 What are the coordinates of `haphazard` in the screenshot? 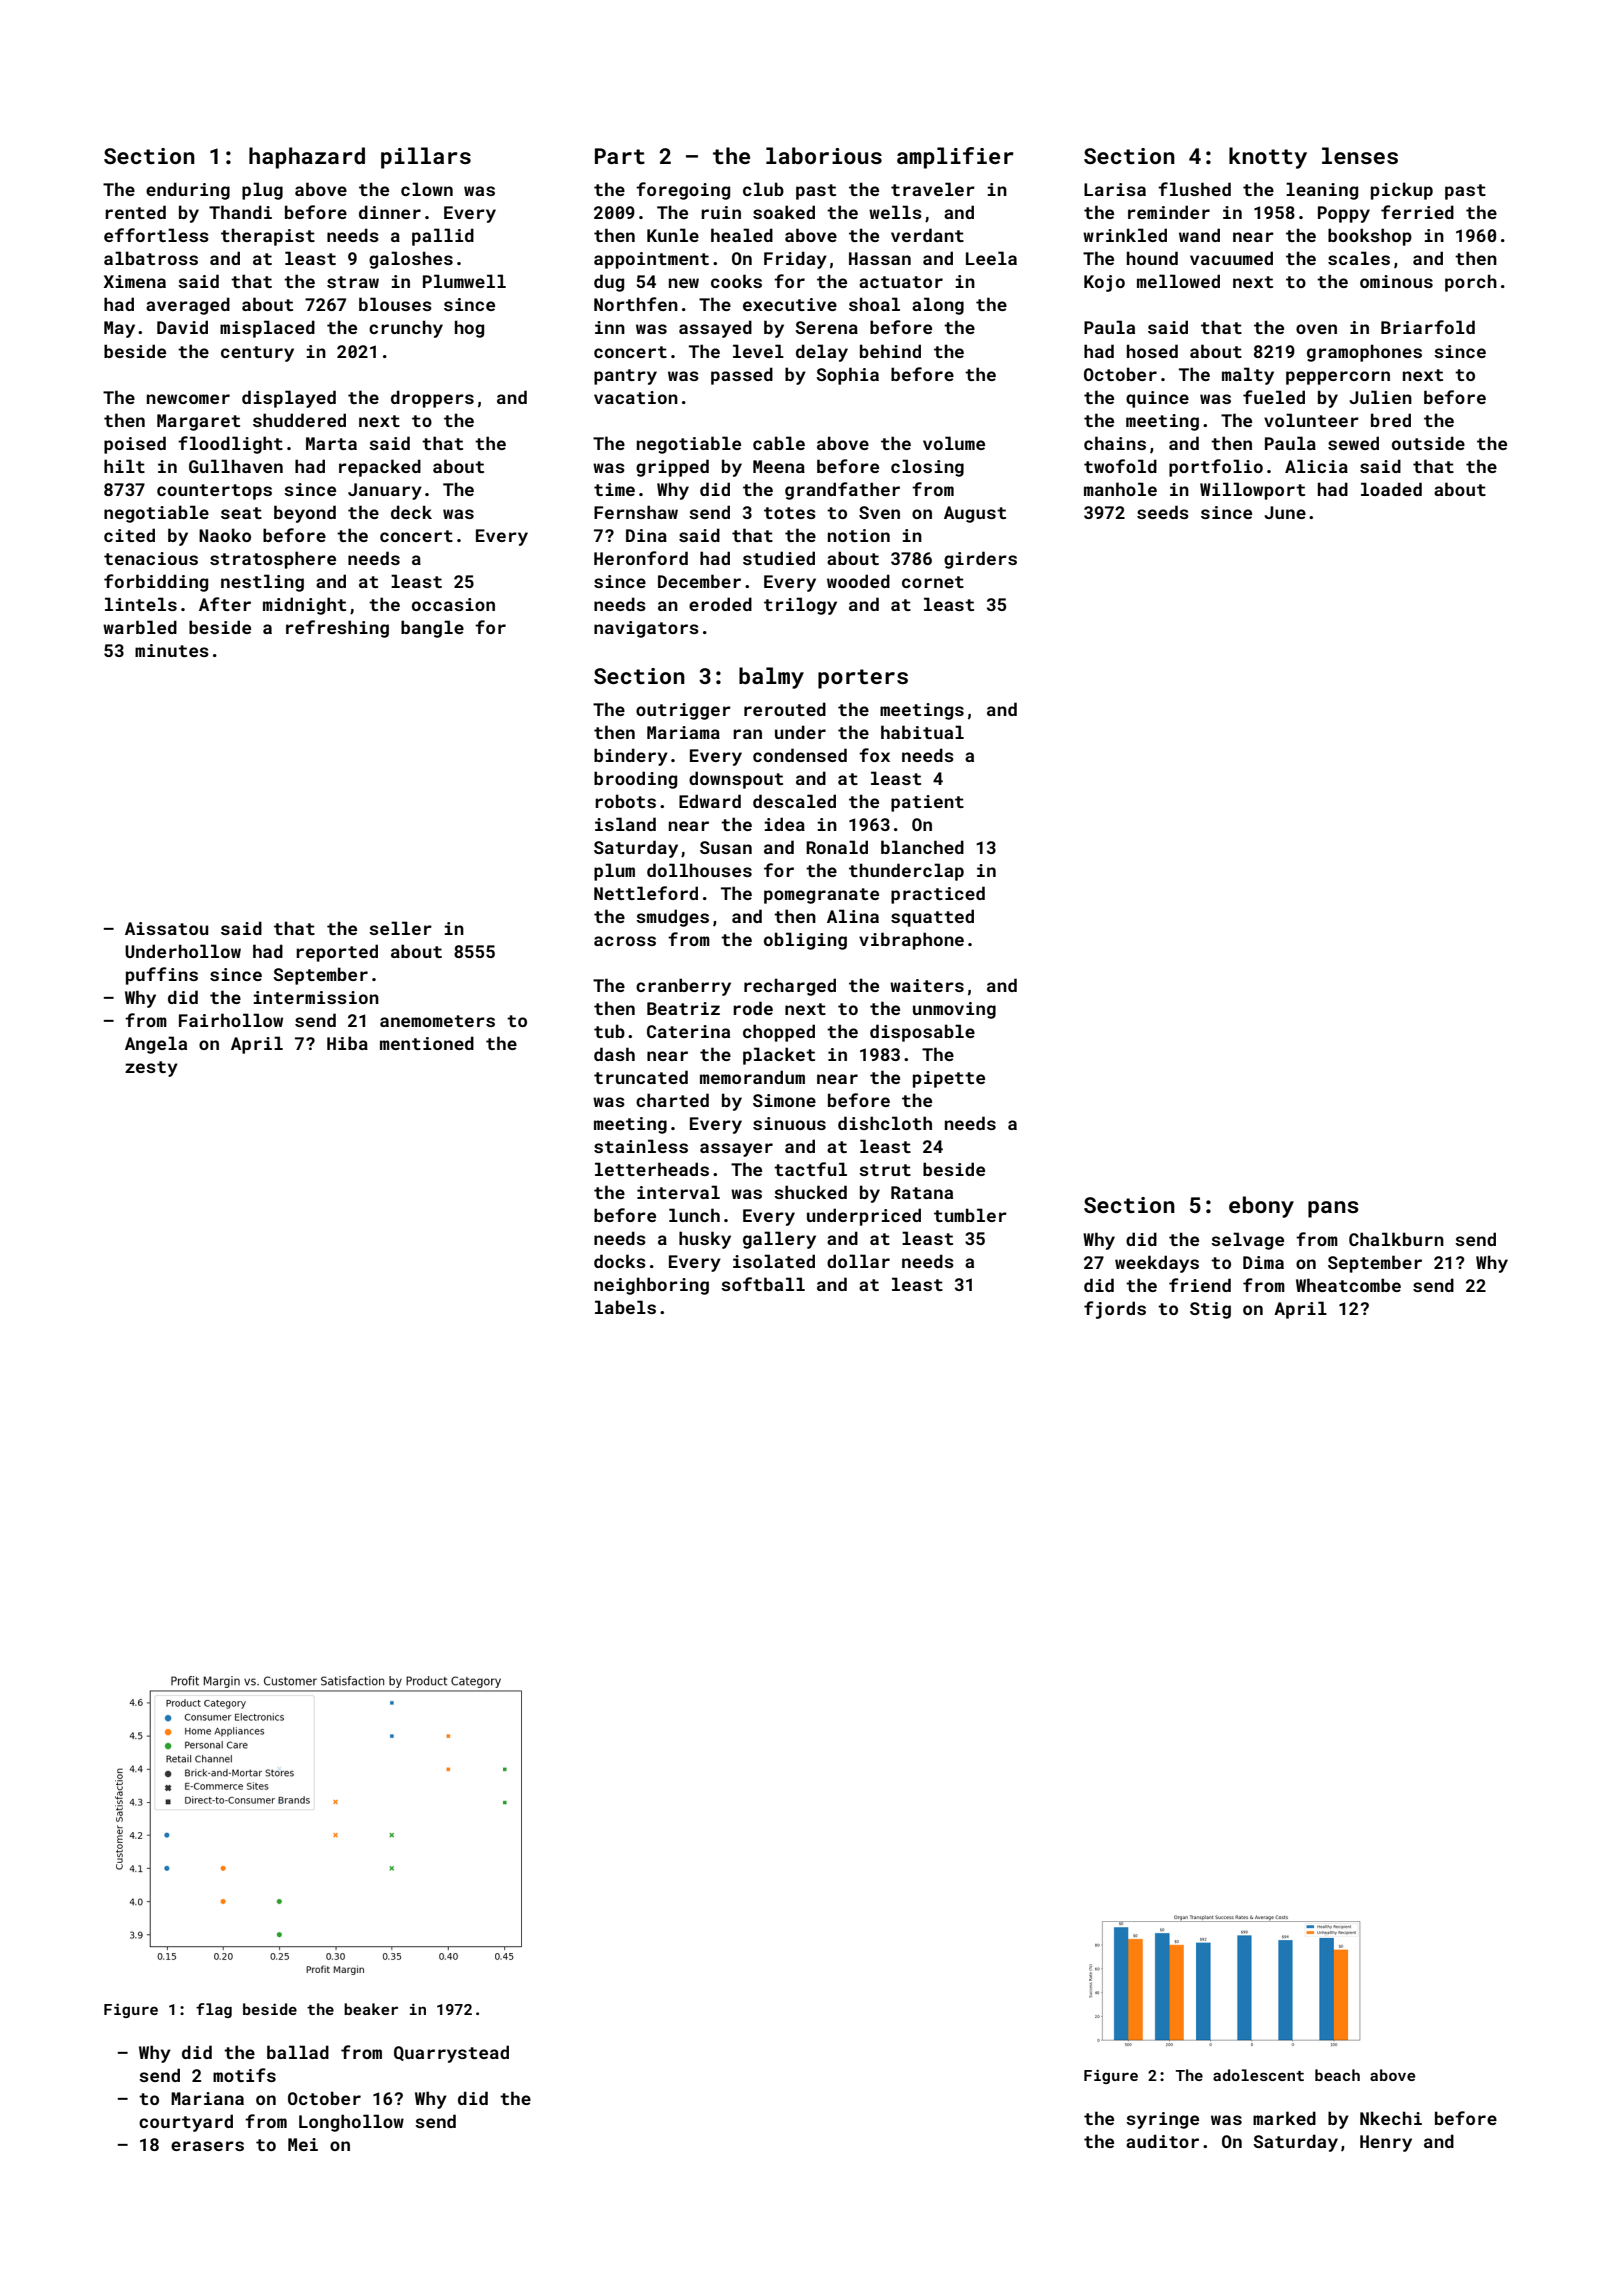 It's located at (307, 158).
